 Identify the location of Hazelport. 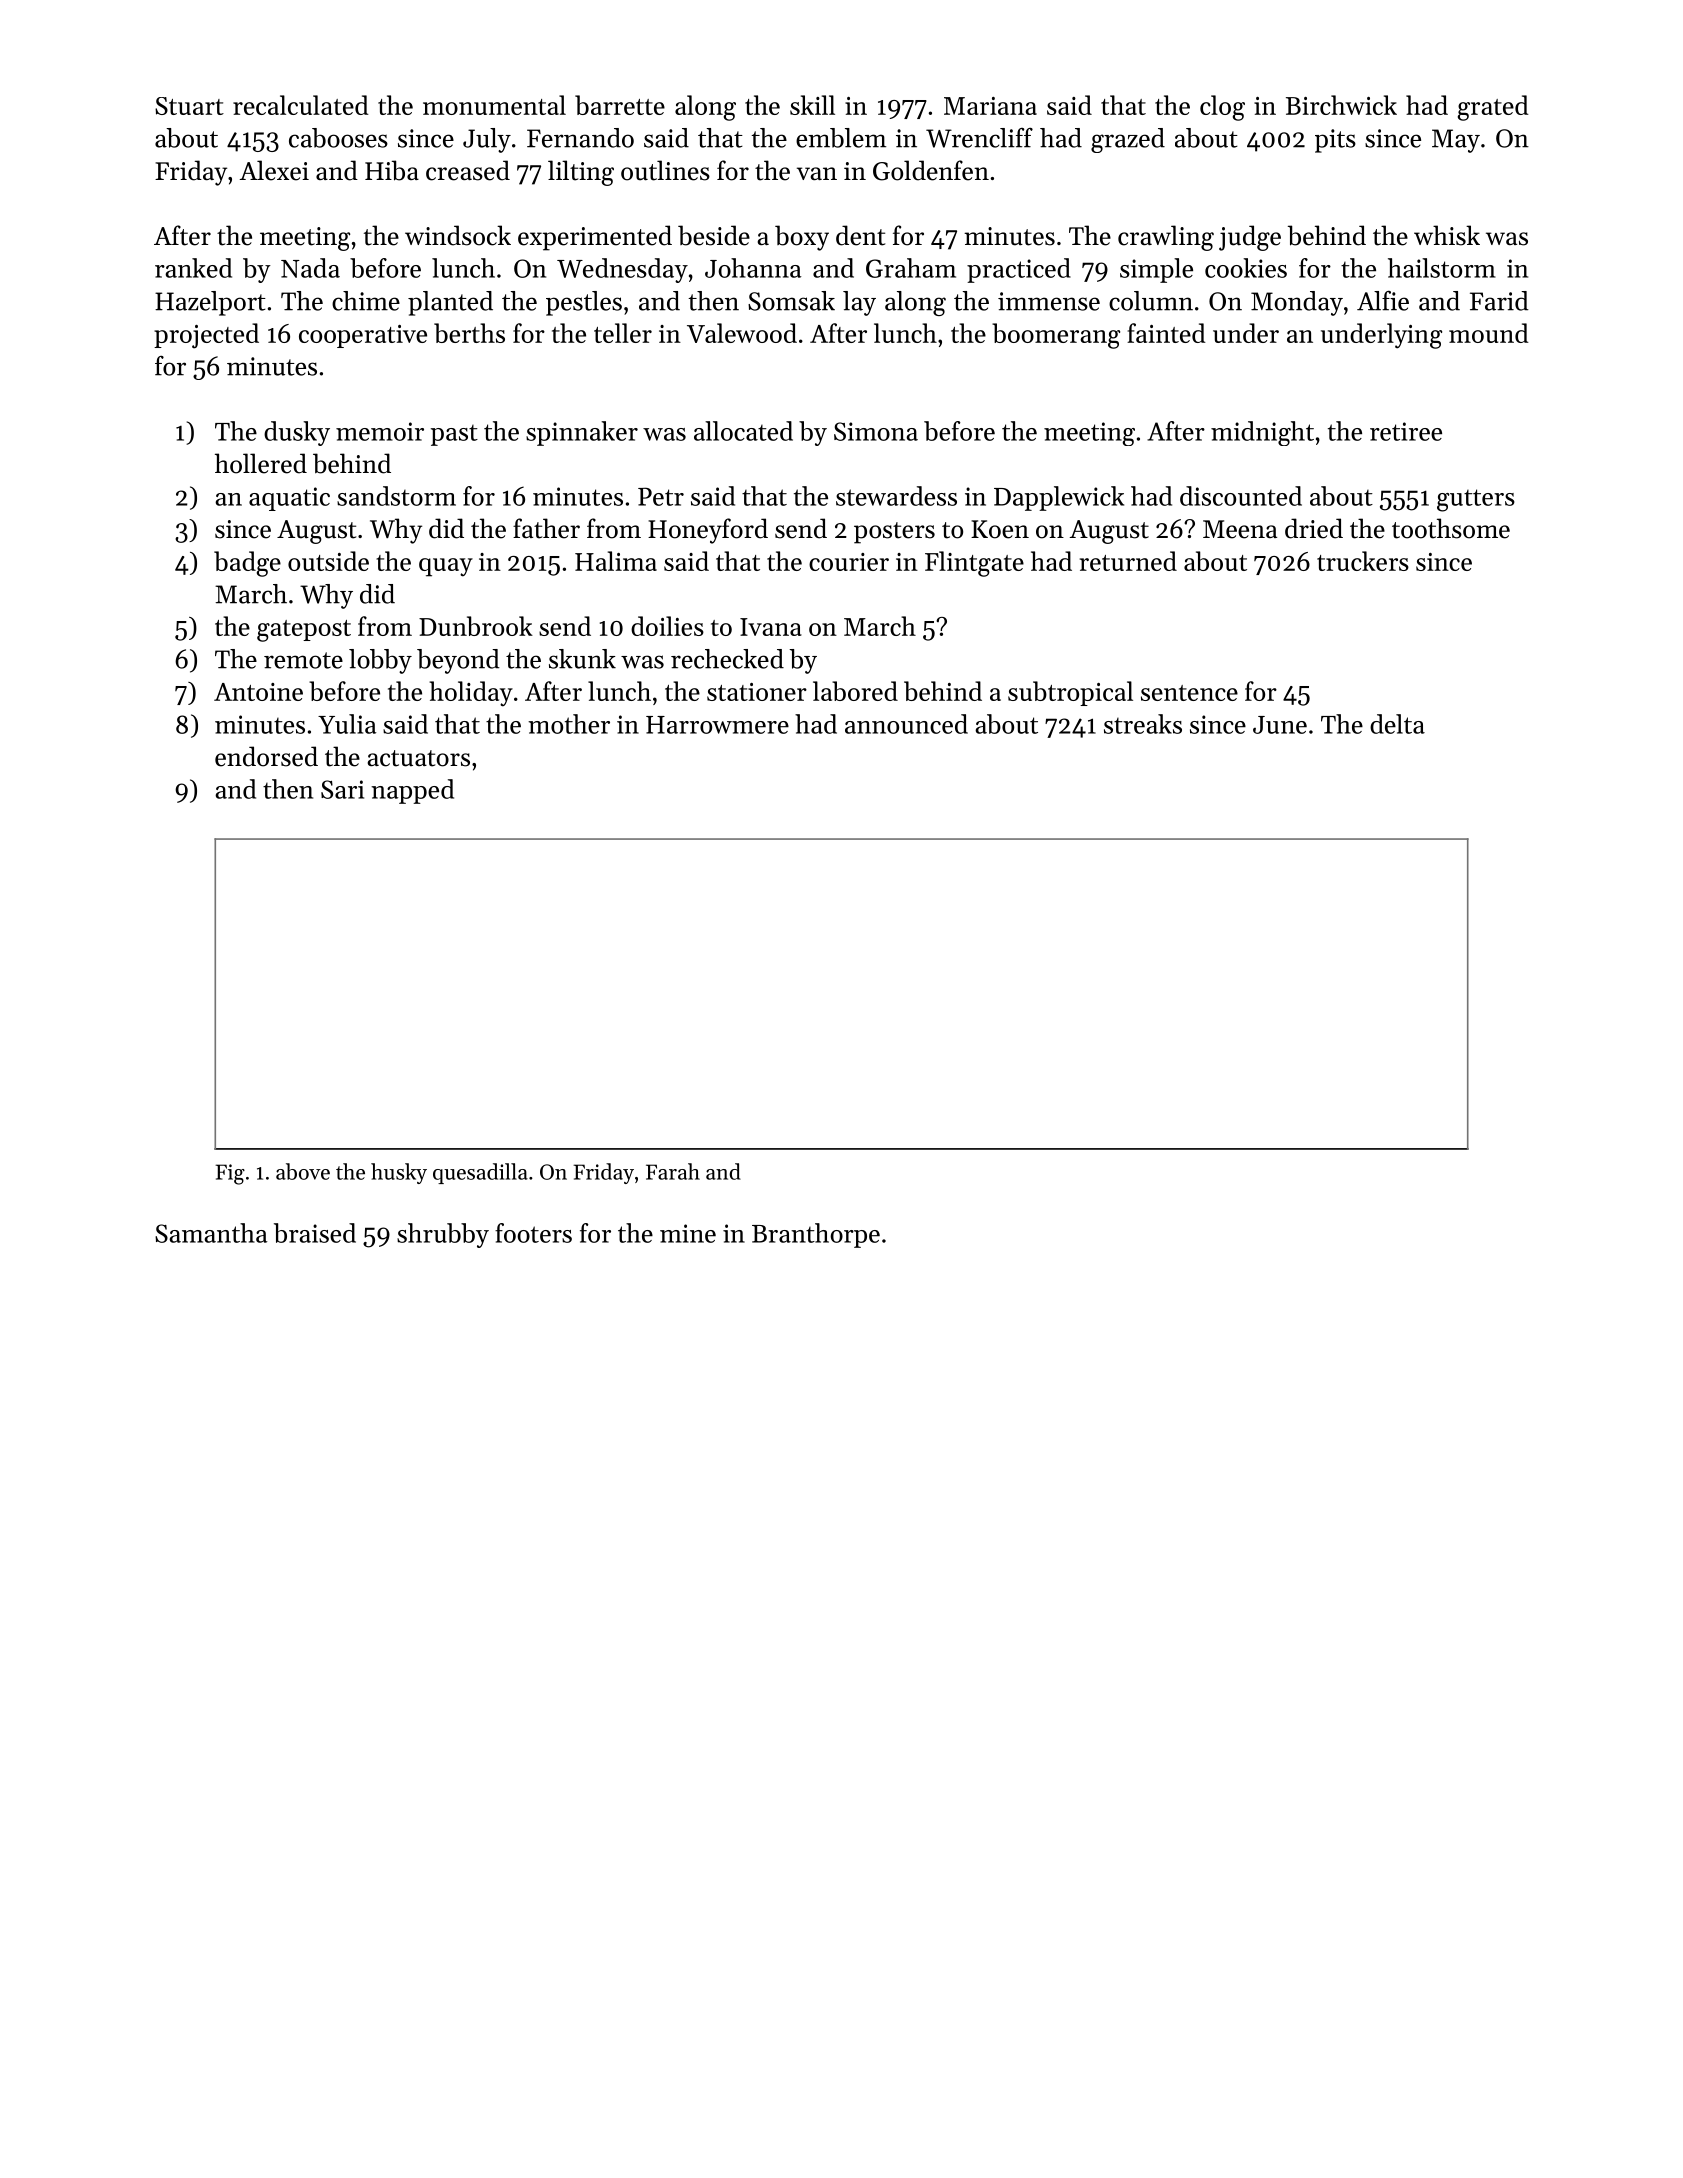
(210, 303).
